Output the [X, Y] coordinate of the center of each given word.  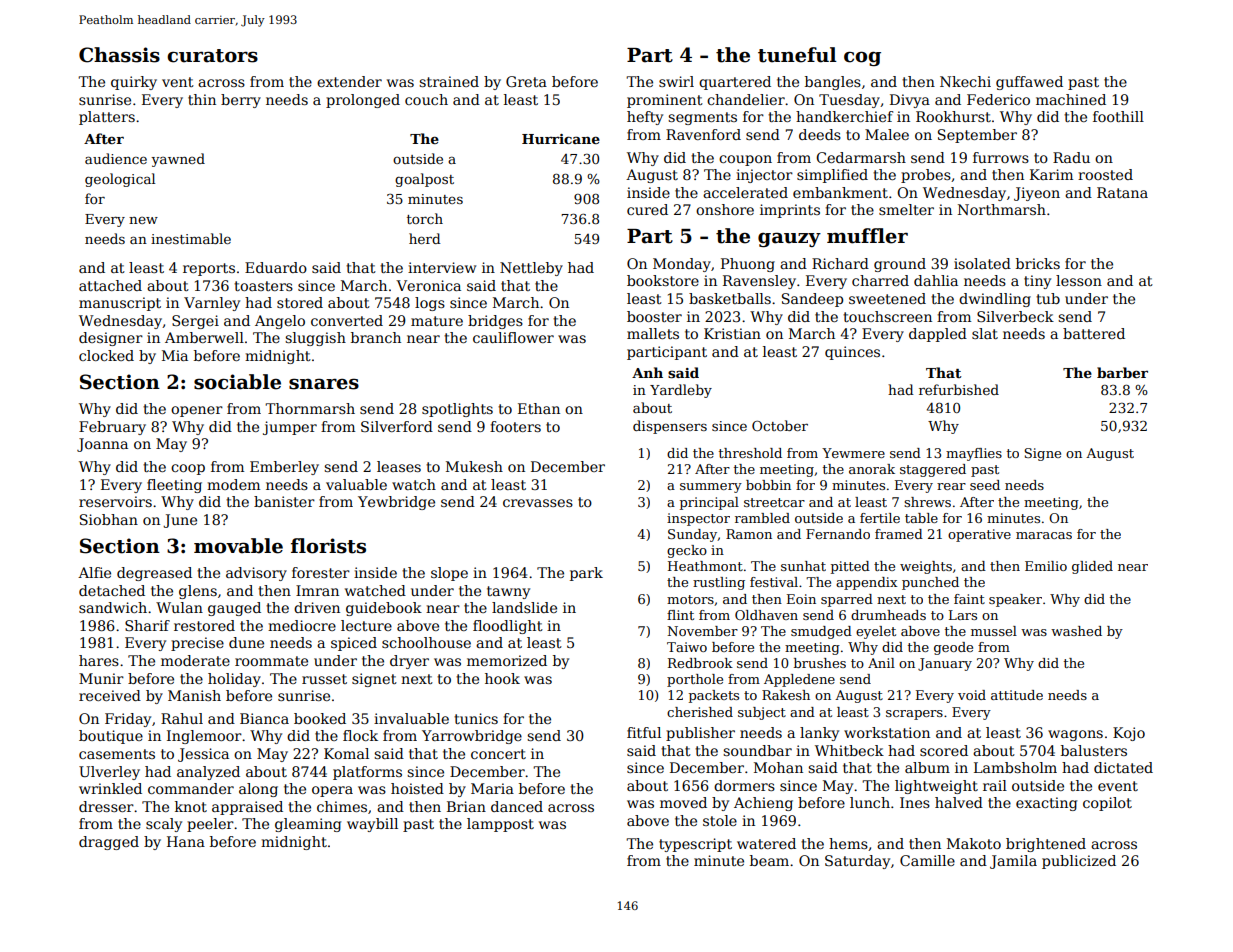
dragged [109, 843]
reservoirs [115, 501]
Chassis [119, 55]
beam [769, 860]
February [112, 428]
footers [515, 426]
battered [1094, 333]
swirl [676, 81]
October [780, 425]
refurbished [959, 389]
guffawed [1029, 83]
